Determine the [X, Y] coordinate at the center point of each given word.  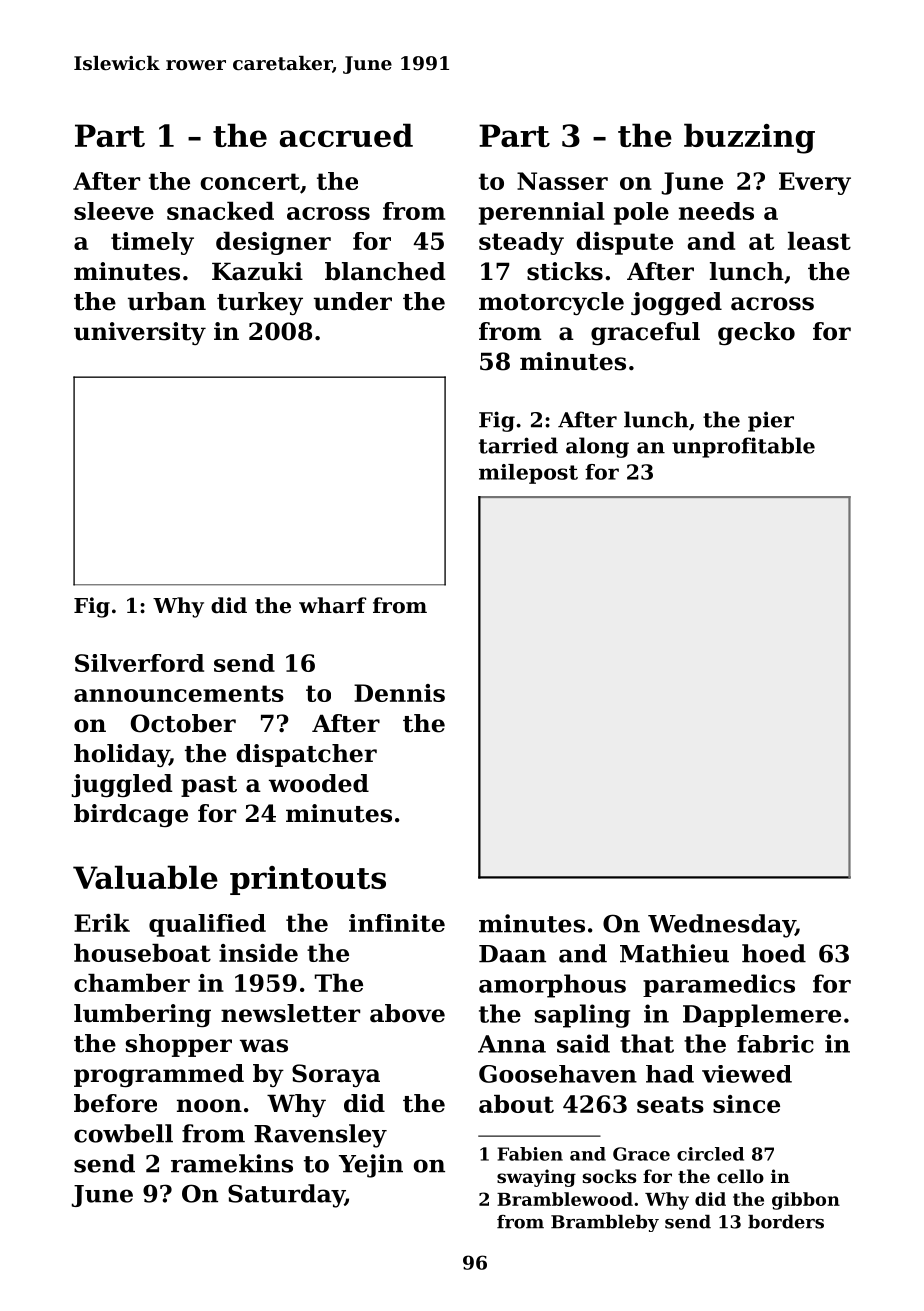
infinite [397, 923]
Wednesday [721, 926]
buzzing [749, 138]
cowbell [123, 1133]
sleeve [114, 211]
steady [521, 243]
